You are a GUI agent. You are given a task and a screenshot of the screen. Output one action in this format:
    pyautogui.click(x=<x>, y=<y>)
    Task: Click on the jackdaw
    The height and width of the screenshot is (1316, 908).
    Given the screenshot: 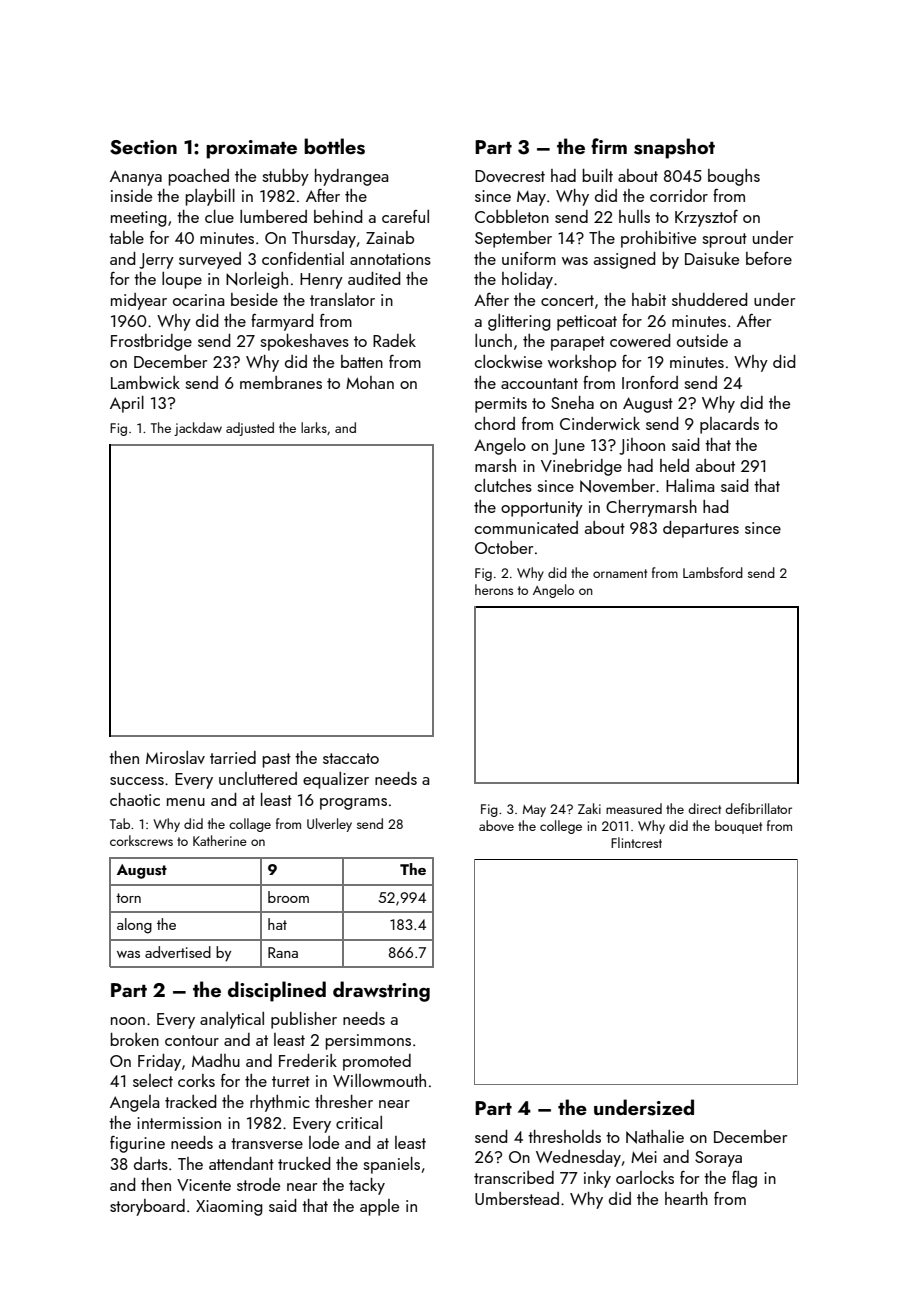 What is the action you would take?
    pyautogui.click(x=198, y=429)
